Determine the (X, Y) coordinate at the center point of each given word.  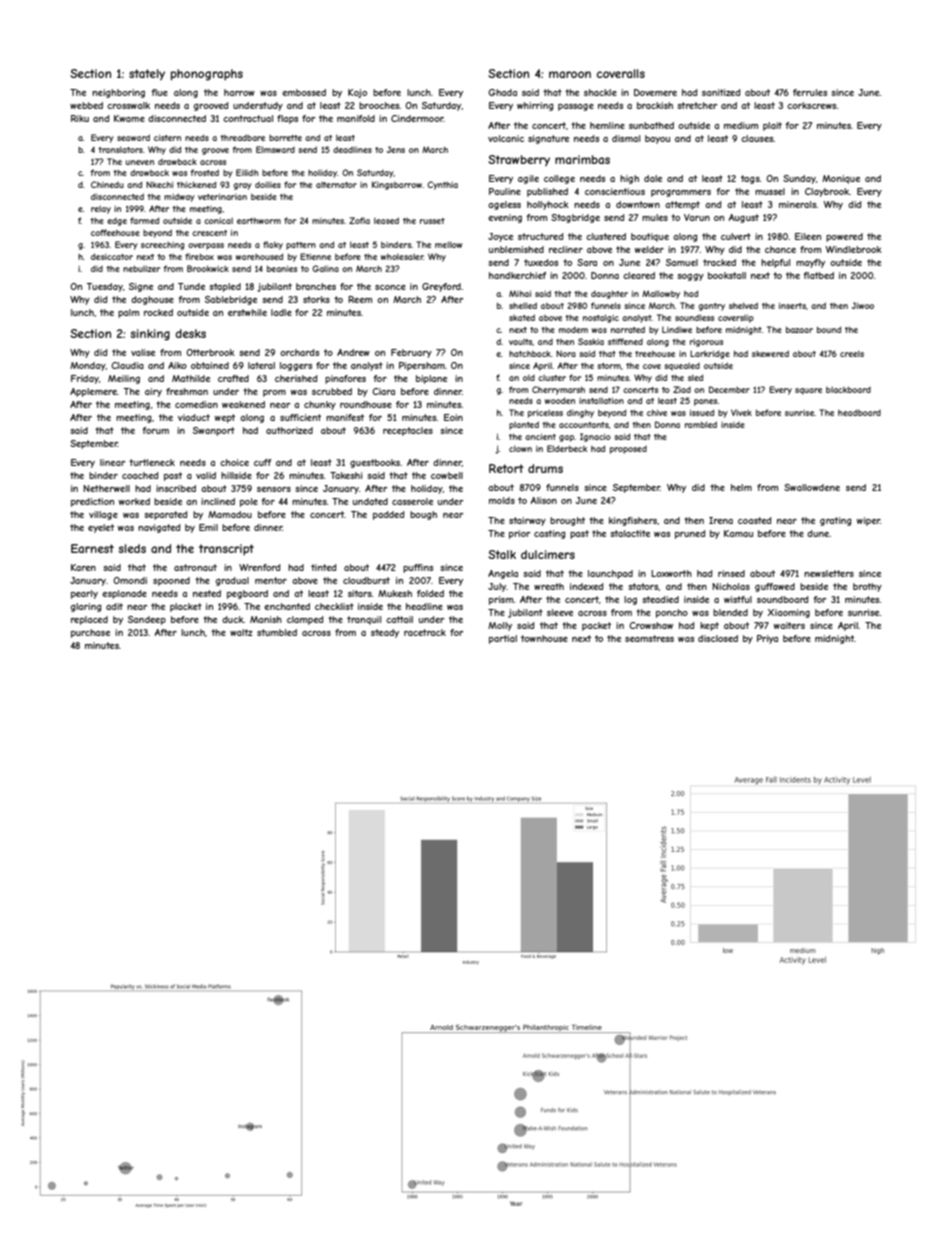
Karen (83, 567)
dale (653, 178)
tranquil (364, 620)
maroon (570, 74)
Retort (506, 468)
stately (147, 74)
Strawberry (519, 160)
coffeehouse (115, 232)
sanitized (721, 92)
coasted (754, 520)
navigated (159, 528)
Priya (767, 639)
